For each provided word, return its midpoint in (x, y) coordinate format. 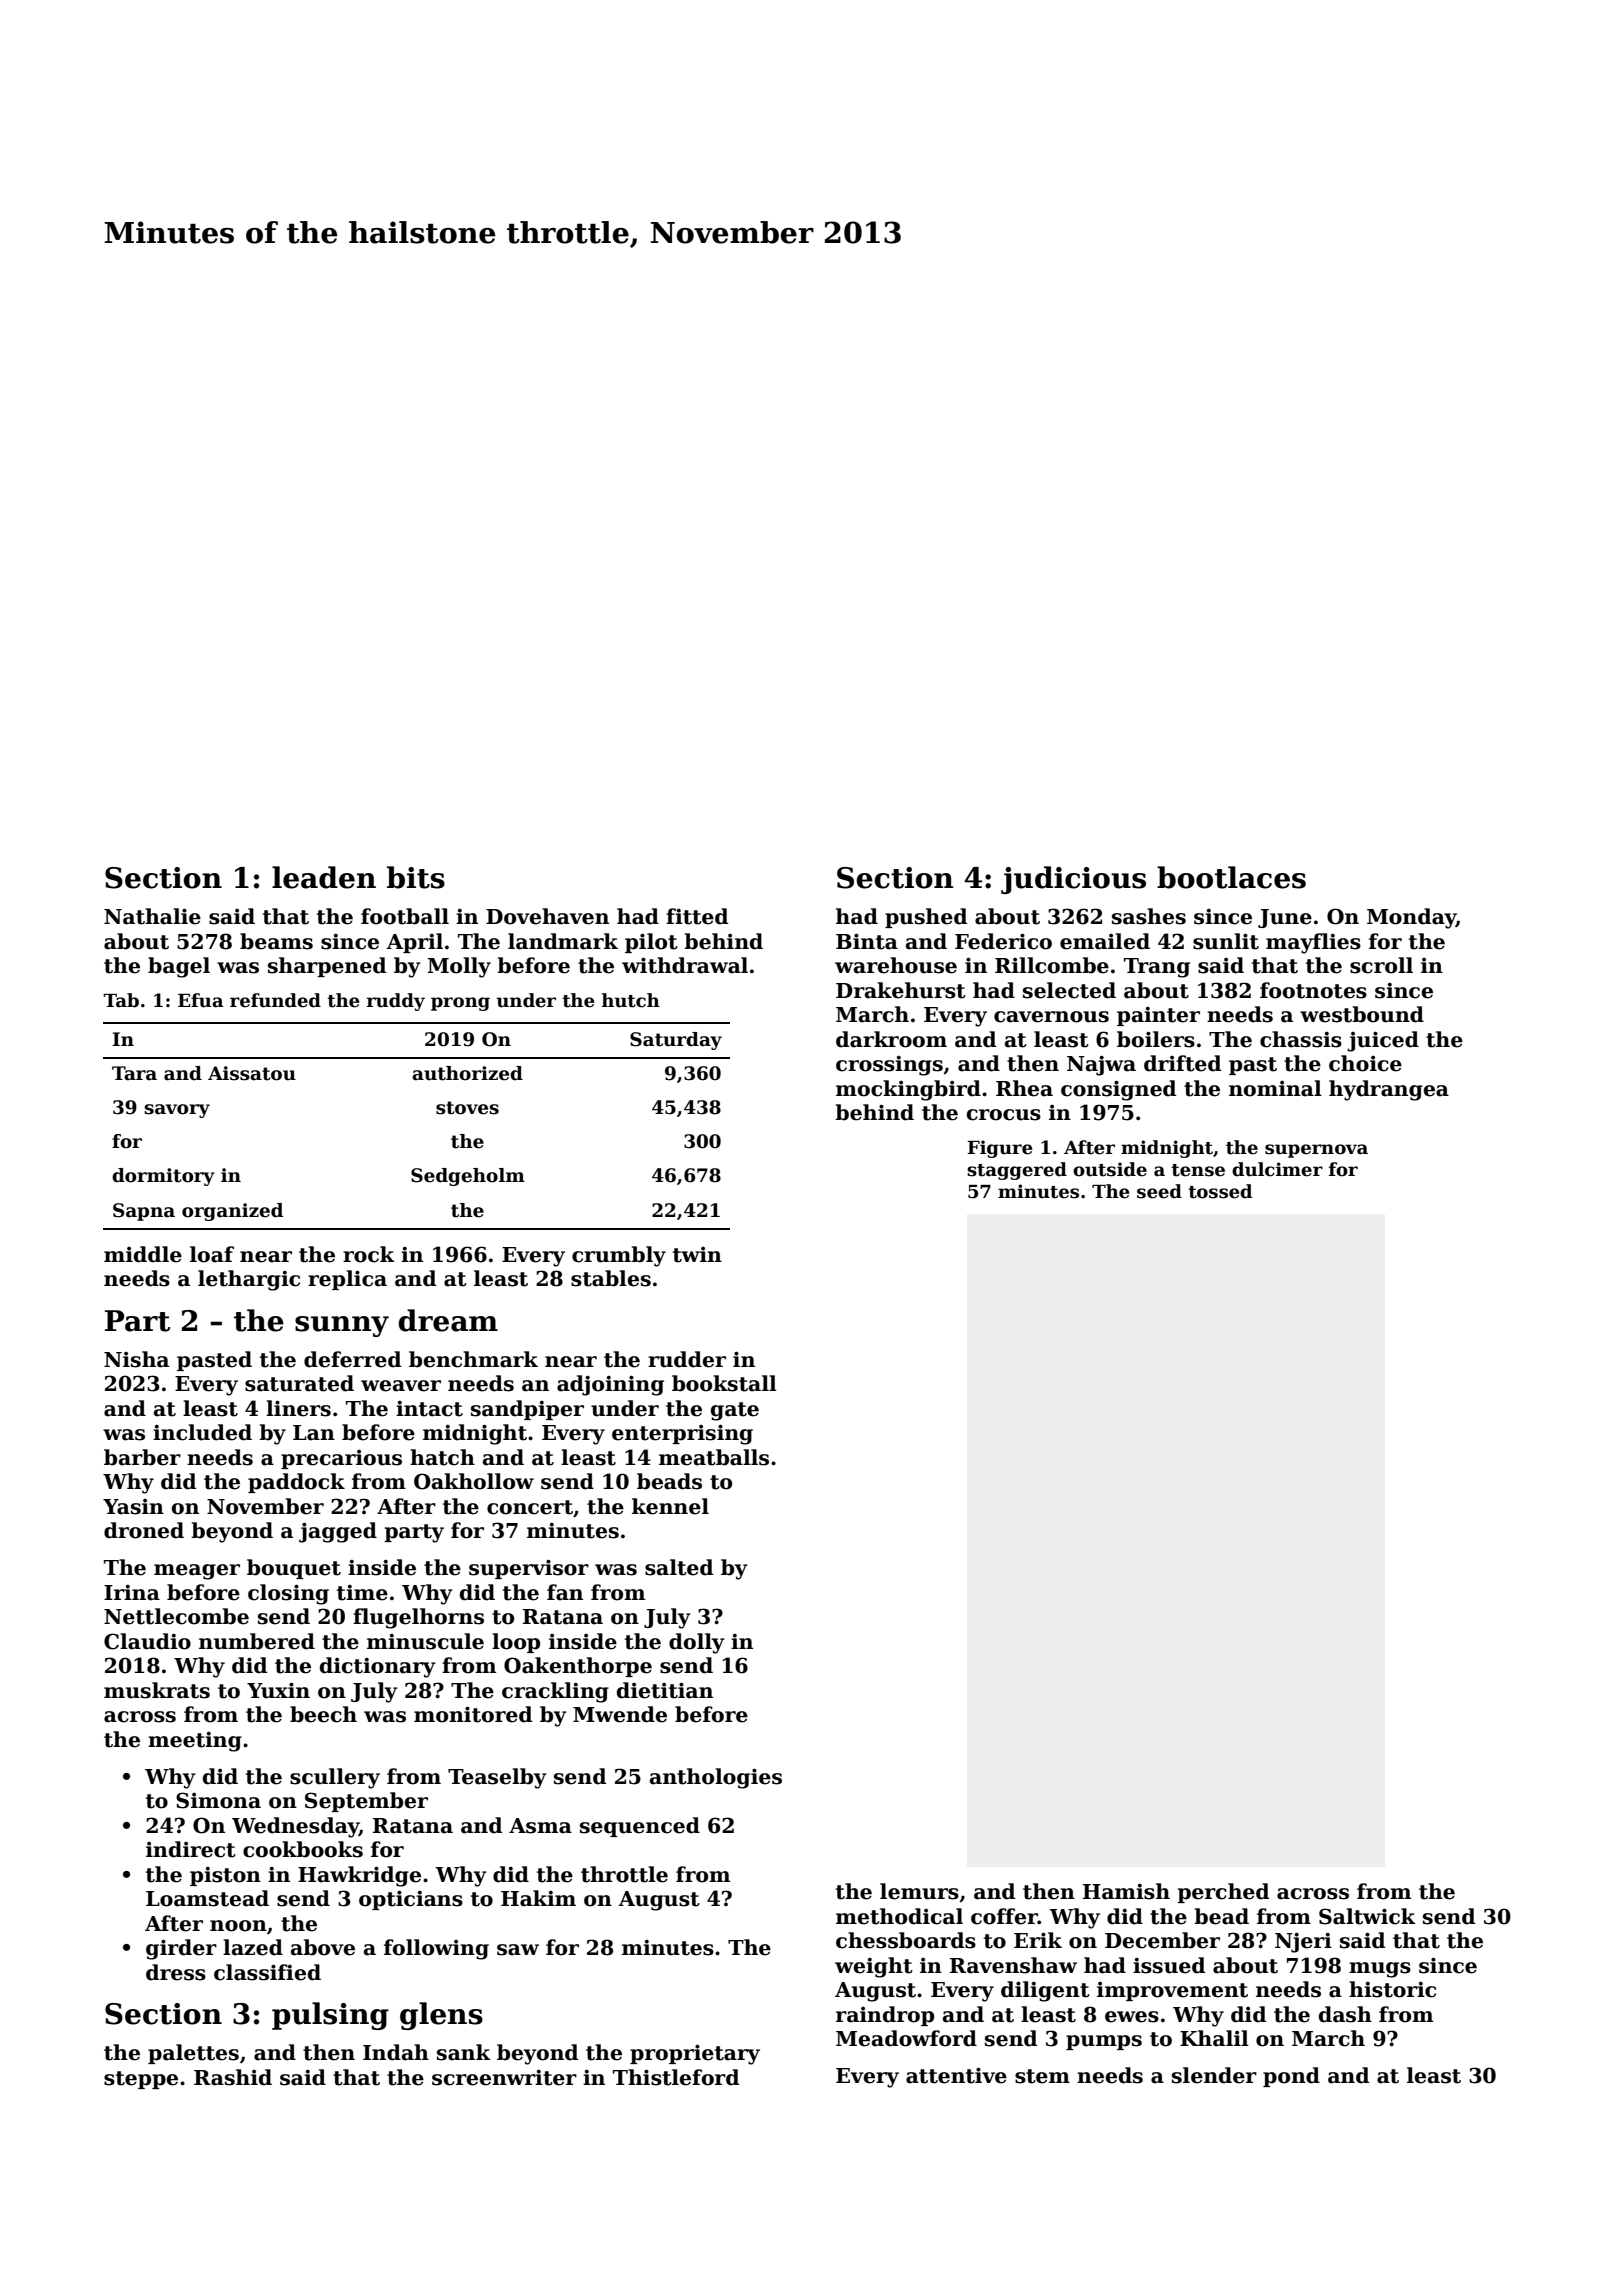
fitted (697, 916)
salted (679, 1567)
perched (1223, 1893)
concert (530, 1507)
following (436, 1949)
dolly (697, 1643)
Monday (1411, 918)
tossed (1220, 1191)
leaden (324, 877)
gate (735, 1411)
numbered (257, 1641)
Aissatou (252, 1073)
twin (697, 1255)
